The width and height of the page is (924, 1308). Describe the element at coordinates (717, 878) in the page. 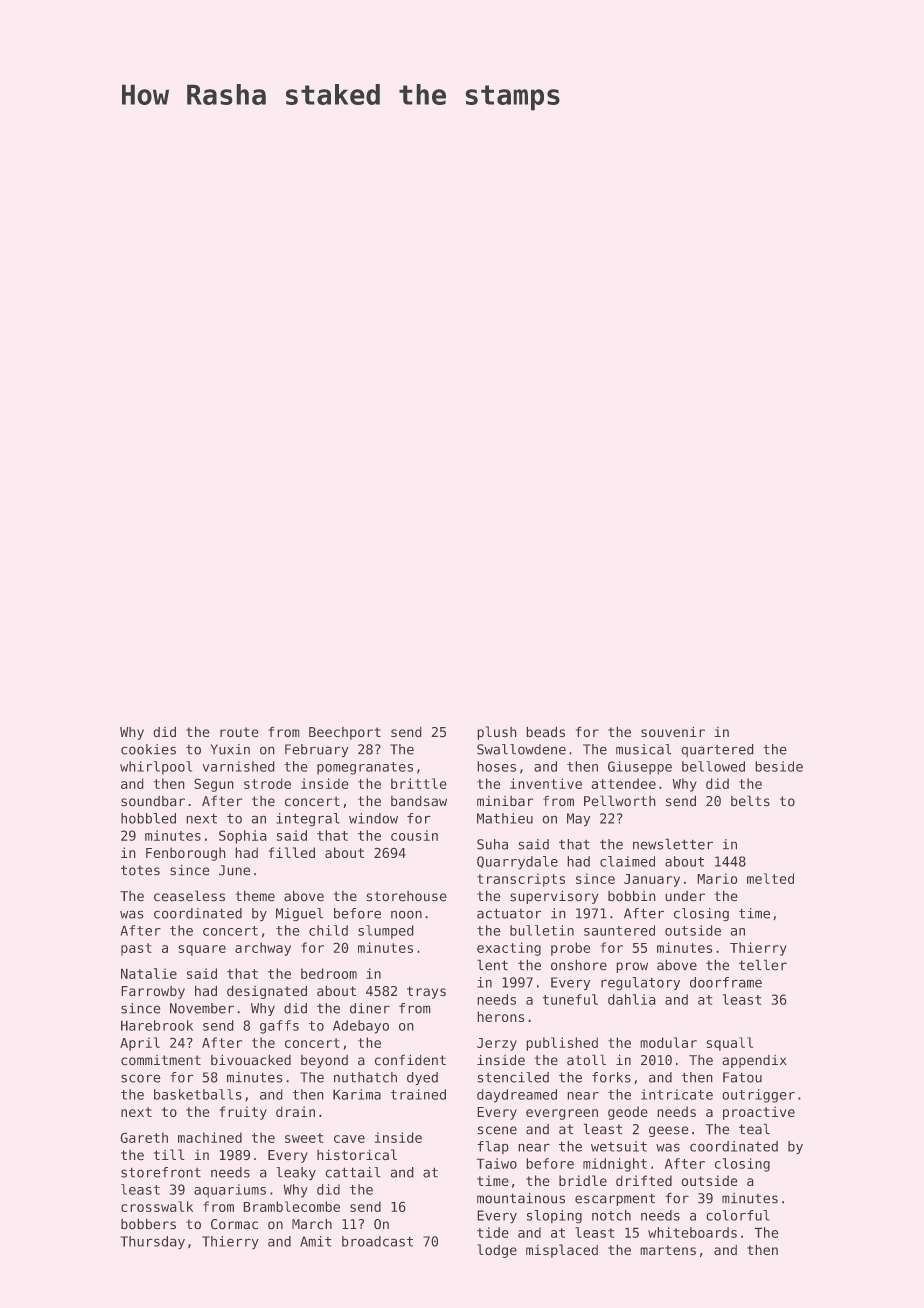

I see `Mario` at that location.
